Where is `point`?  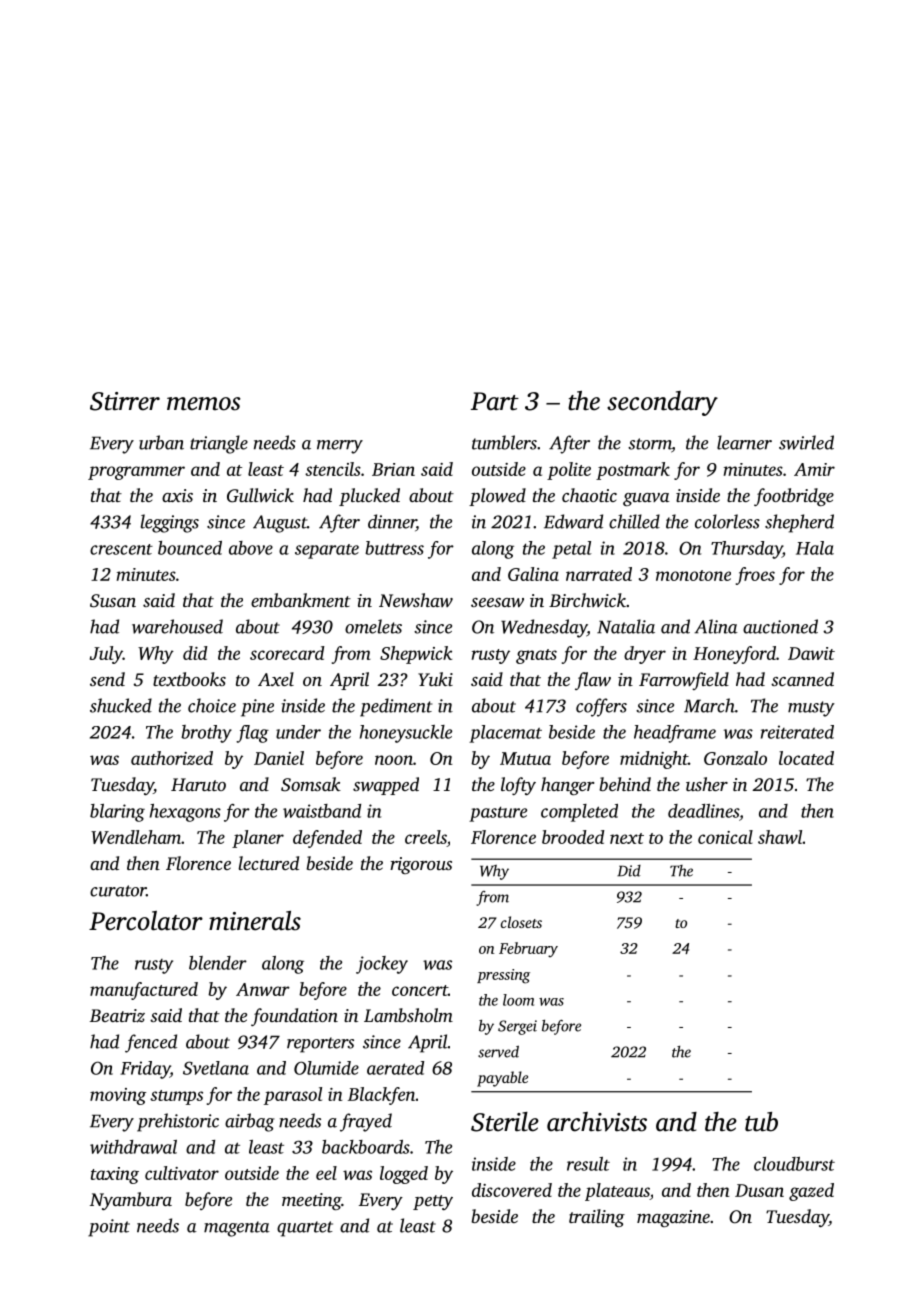
point is located at coordinates (109, 1228).
